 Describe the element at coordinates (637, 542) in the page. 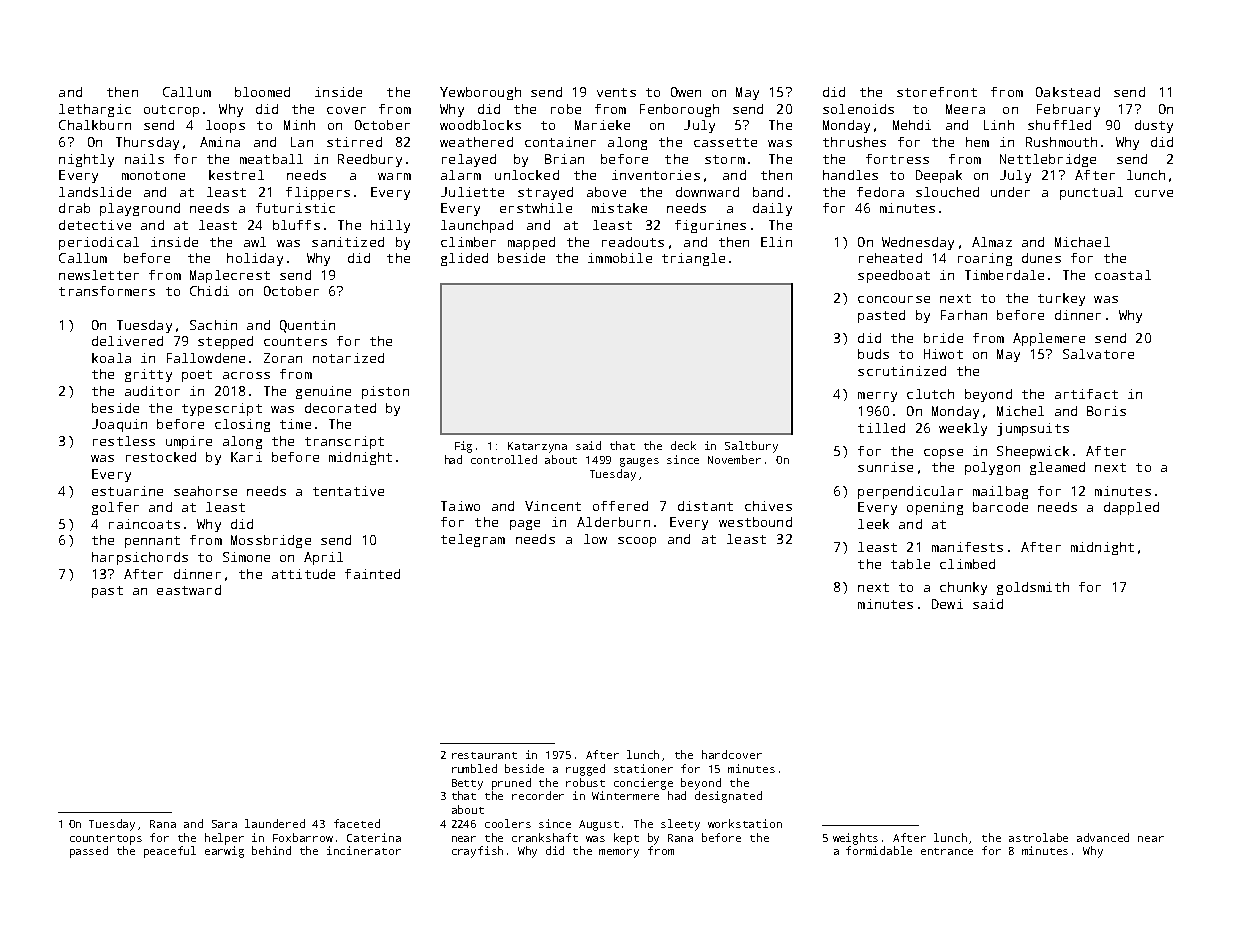

I see `scoop` at that location.
